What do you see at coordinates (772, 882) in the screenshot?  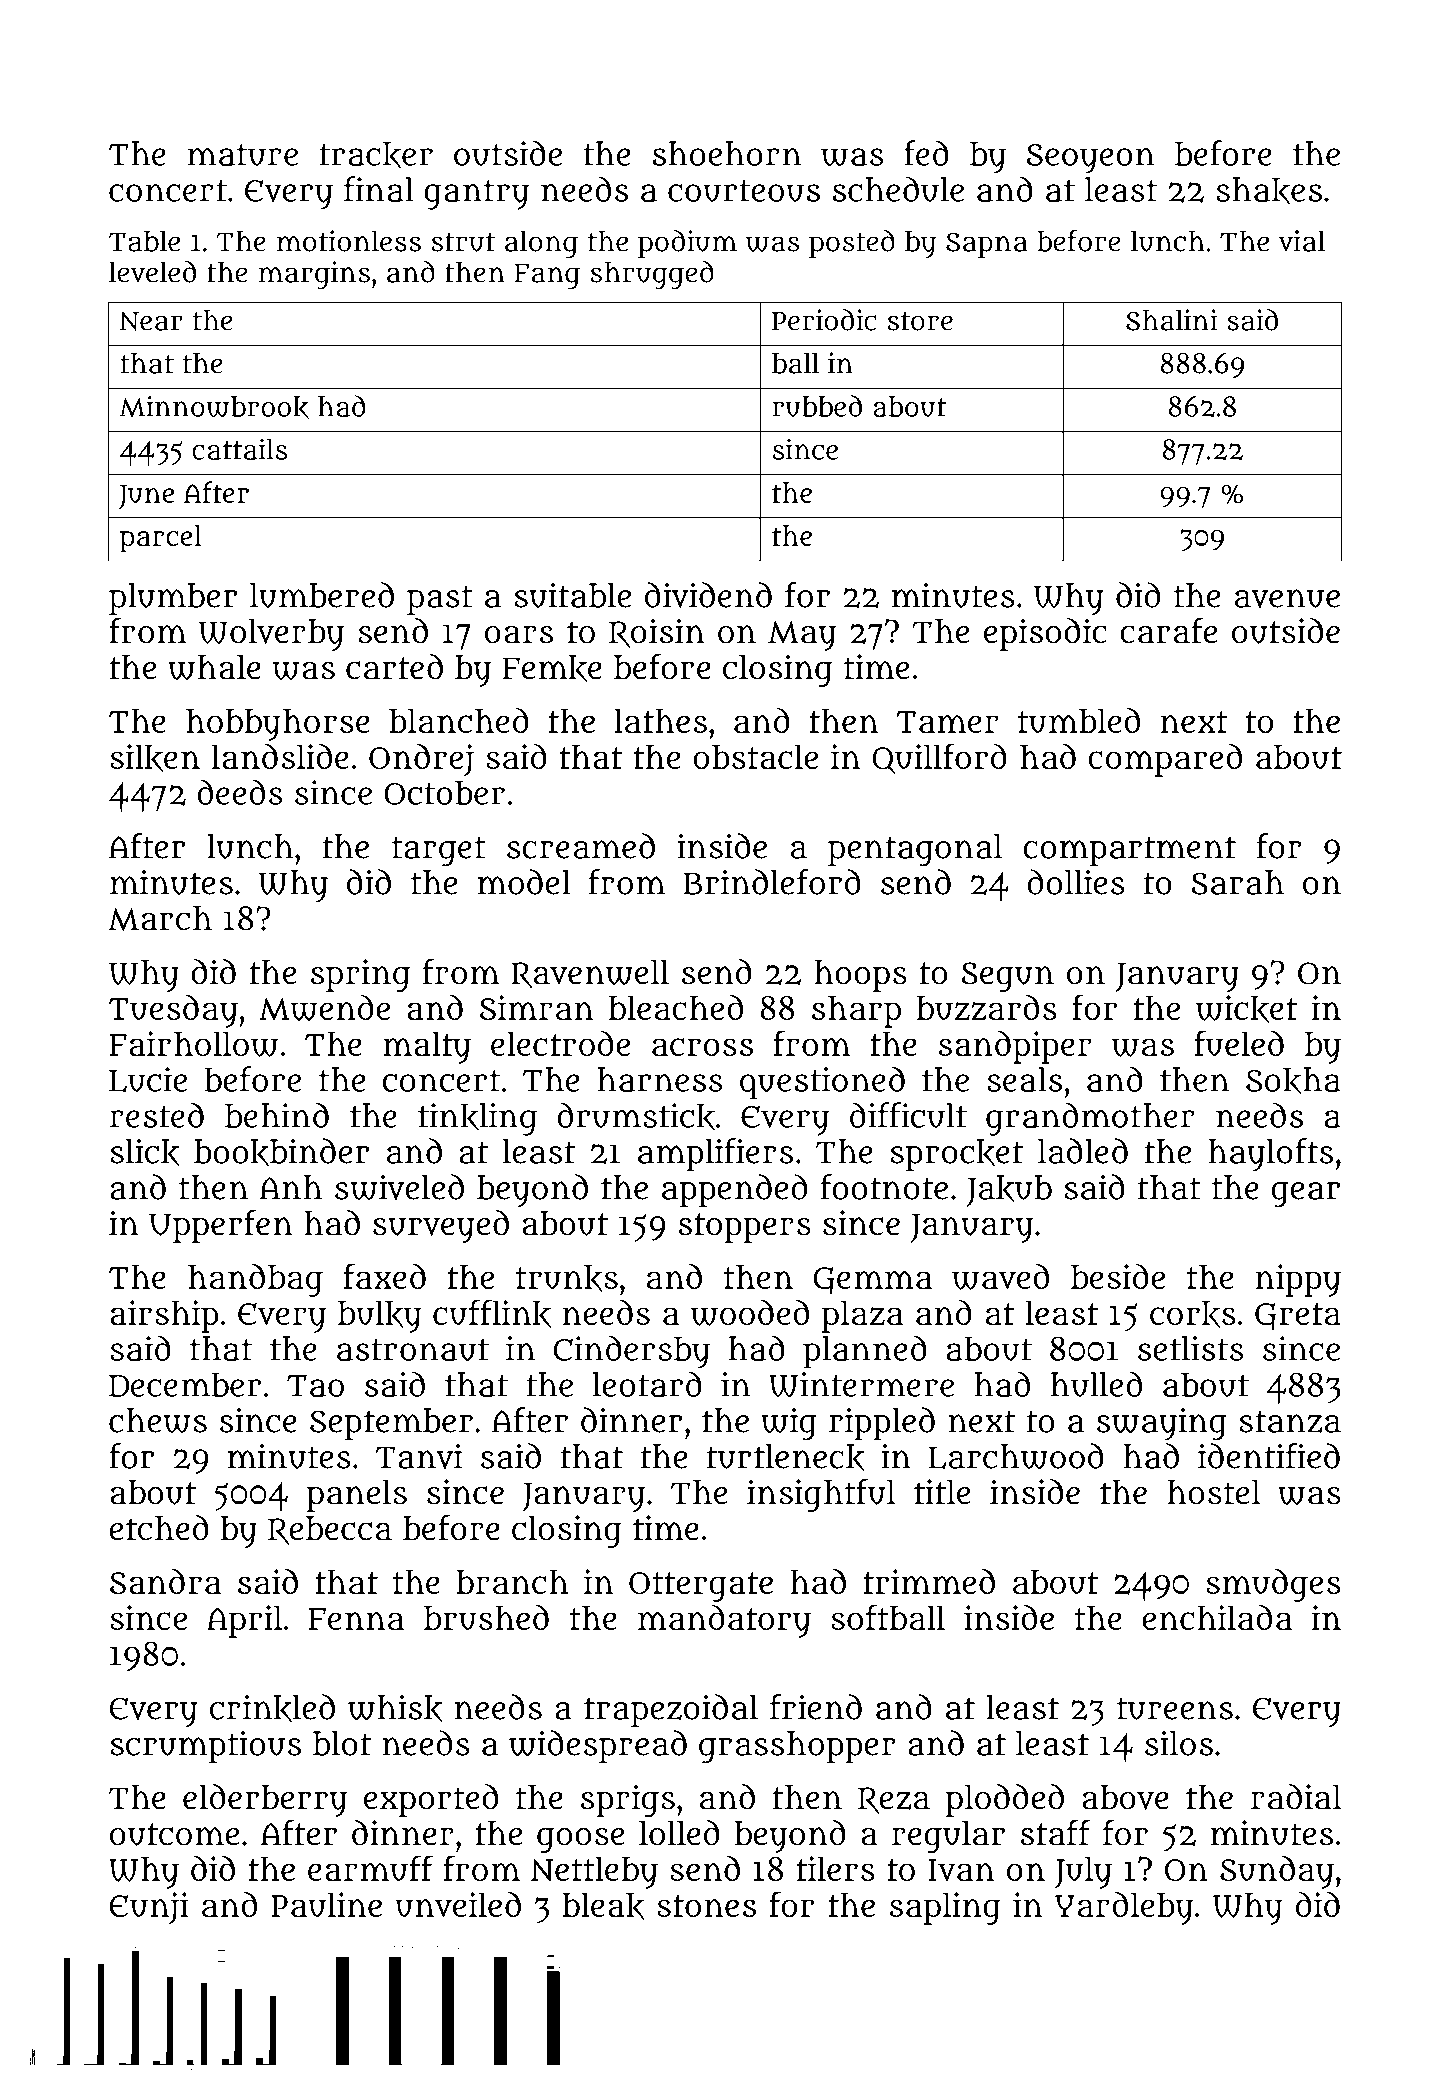 I see `Brindleford` at bounding box center [772, 882].
